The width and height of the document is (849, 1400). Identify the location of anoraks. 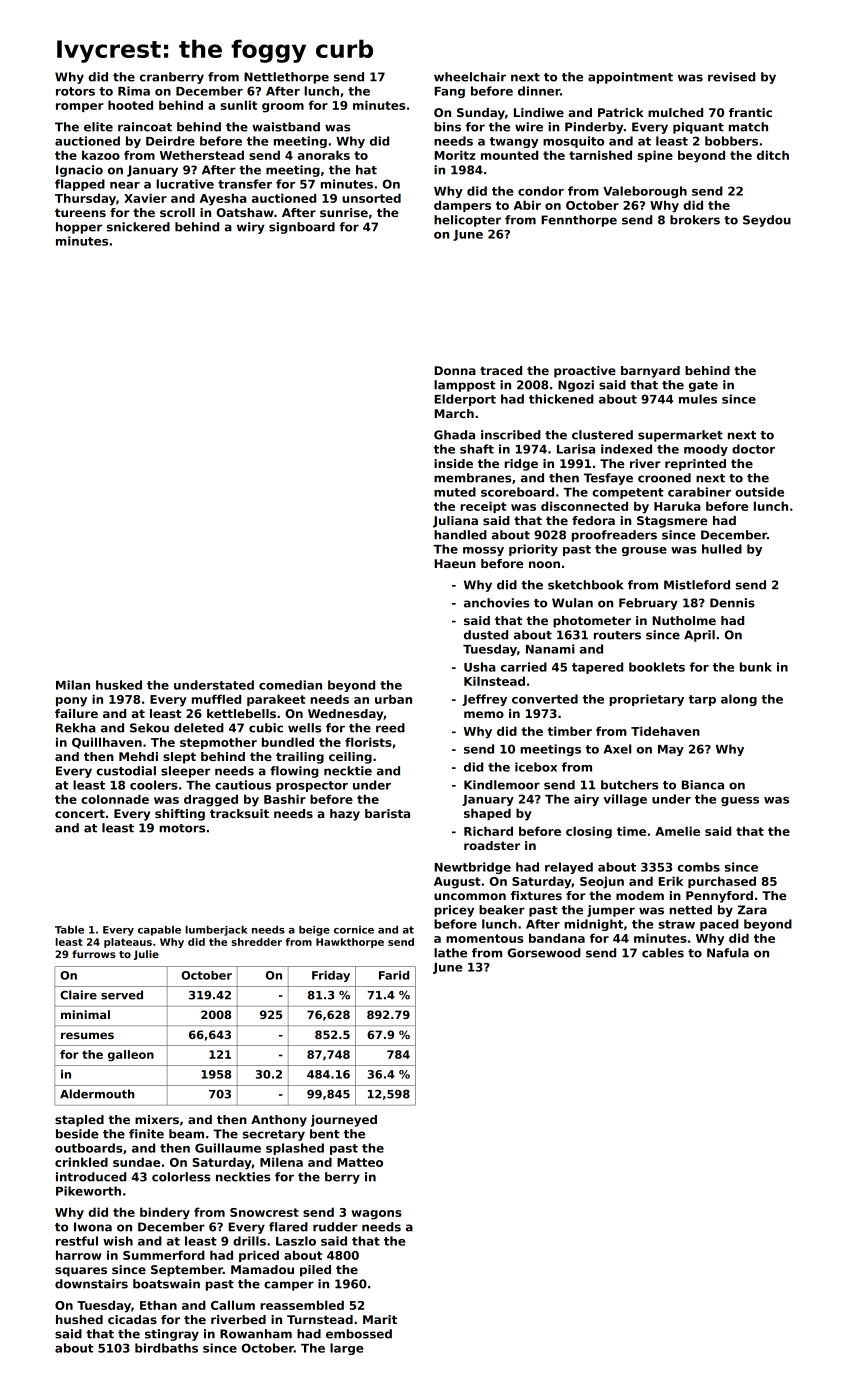
(324, 155).
